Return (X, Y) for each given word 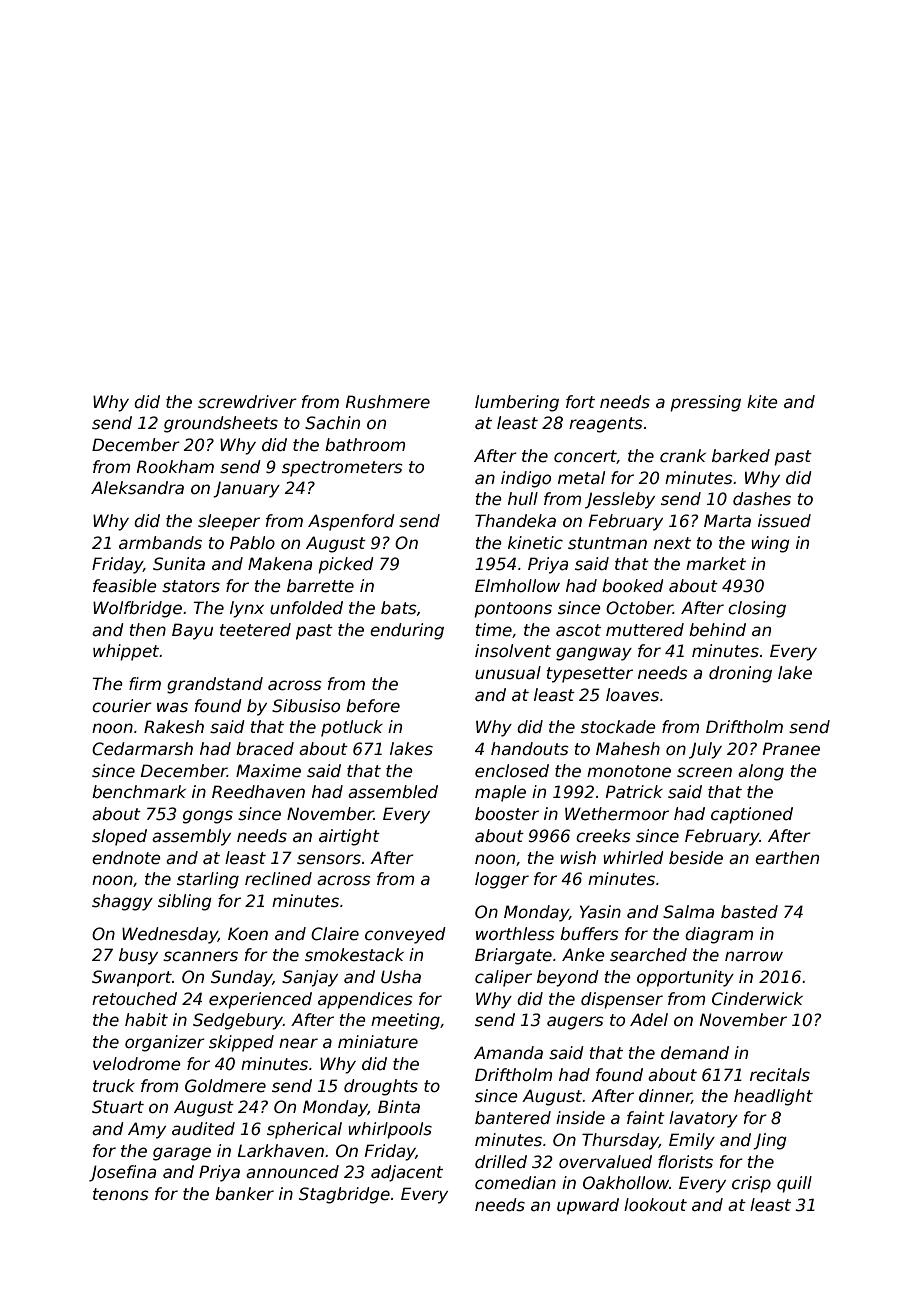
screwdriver (247, 402)
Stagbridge (344, 1195)
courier (122, 706)
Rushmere (388, 402)
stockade (618, 727)
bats (399, 608)
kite (762, 402)
